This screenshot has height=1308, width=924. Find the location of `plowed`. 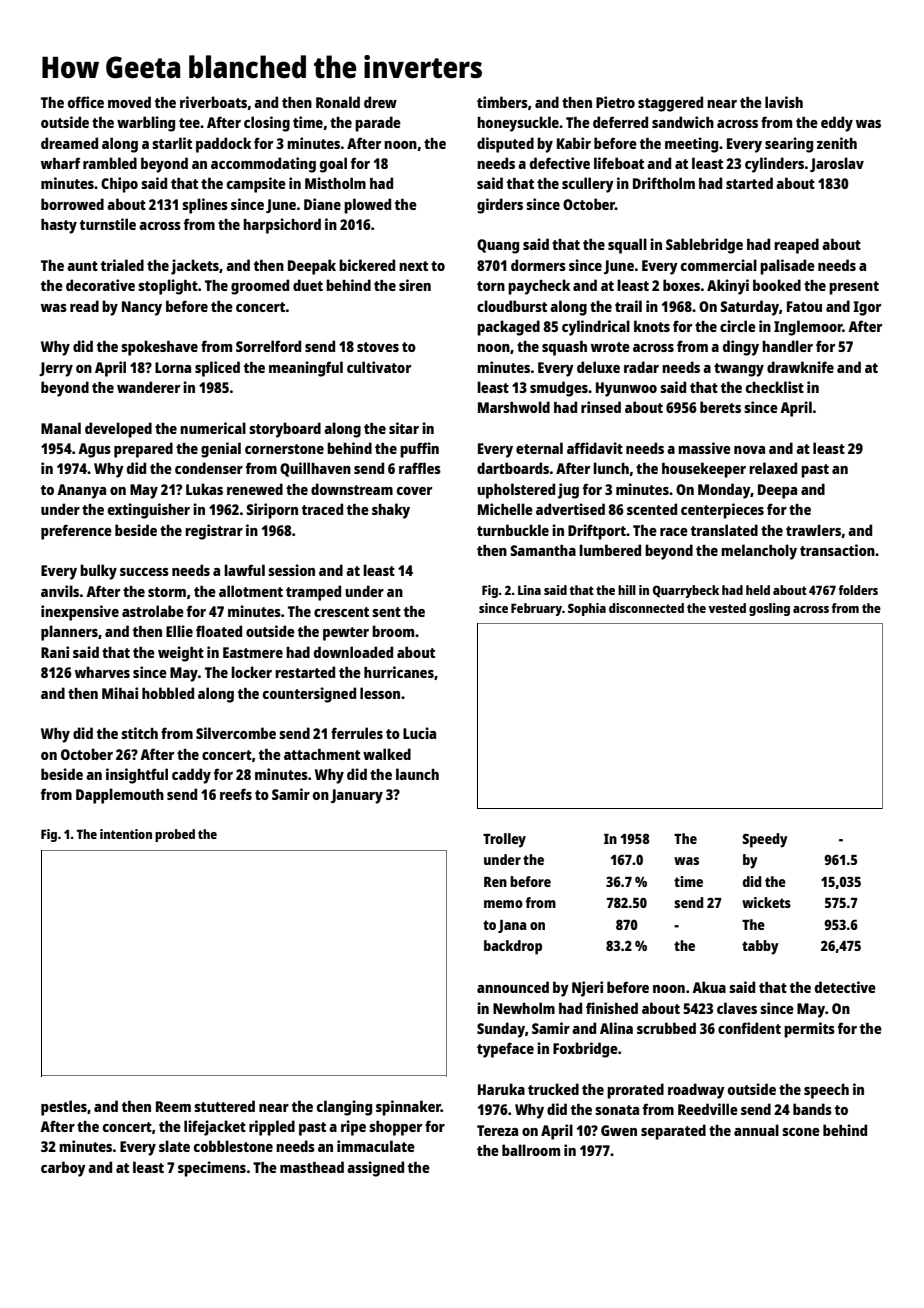

plowed is located at coordinates (367, 206).
